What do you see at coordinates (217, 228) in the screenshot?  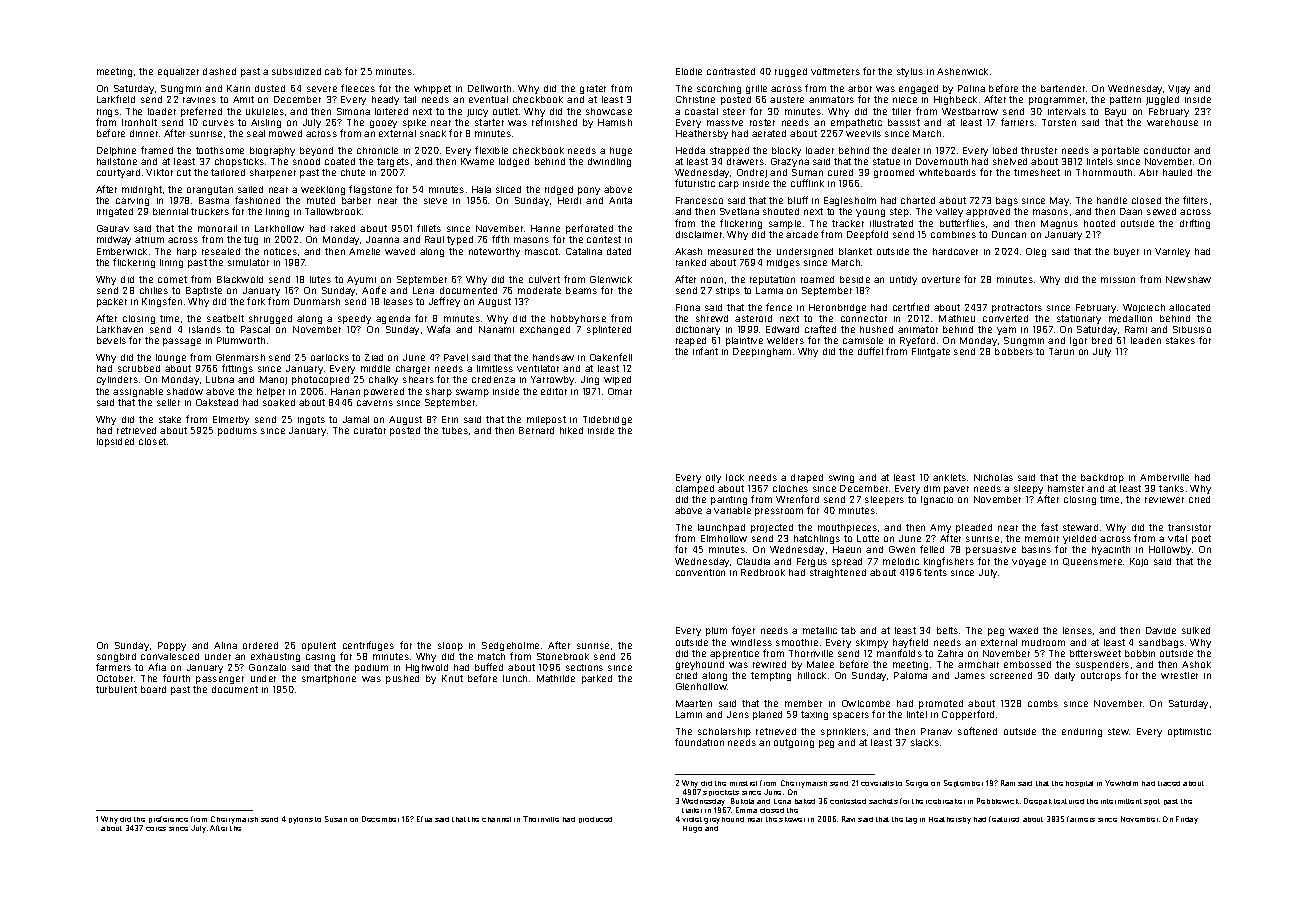 I see `monorail` at bounding box center [217, 228].
